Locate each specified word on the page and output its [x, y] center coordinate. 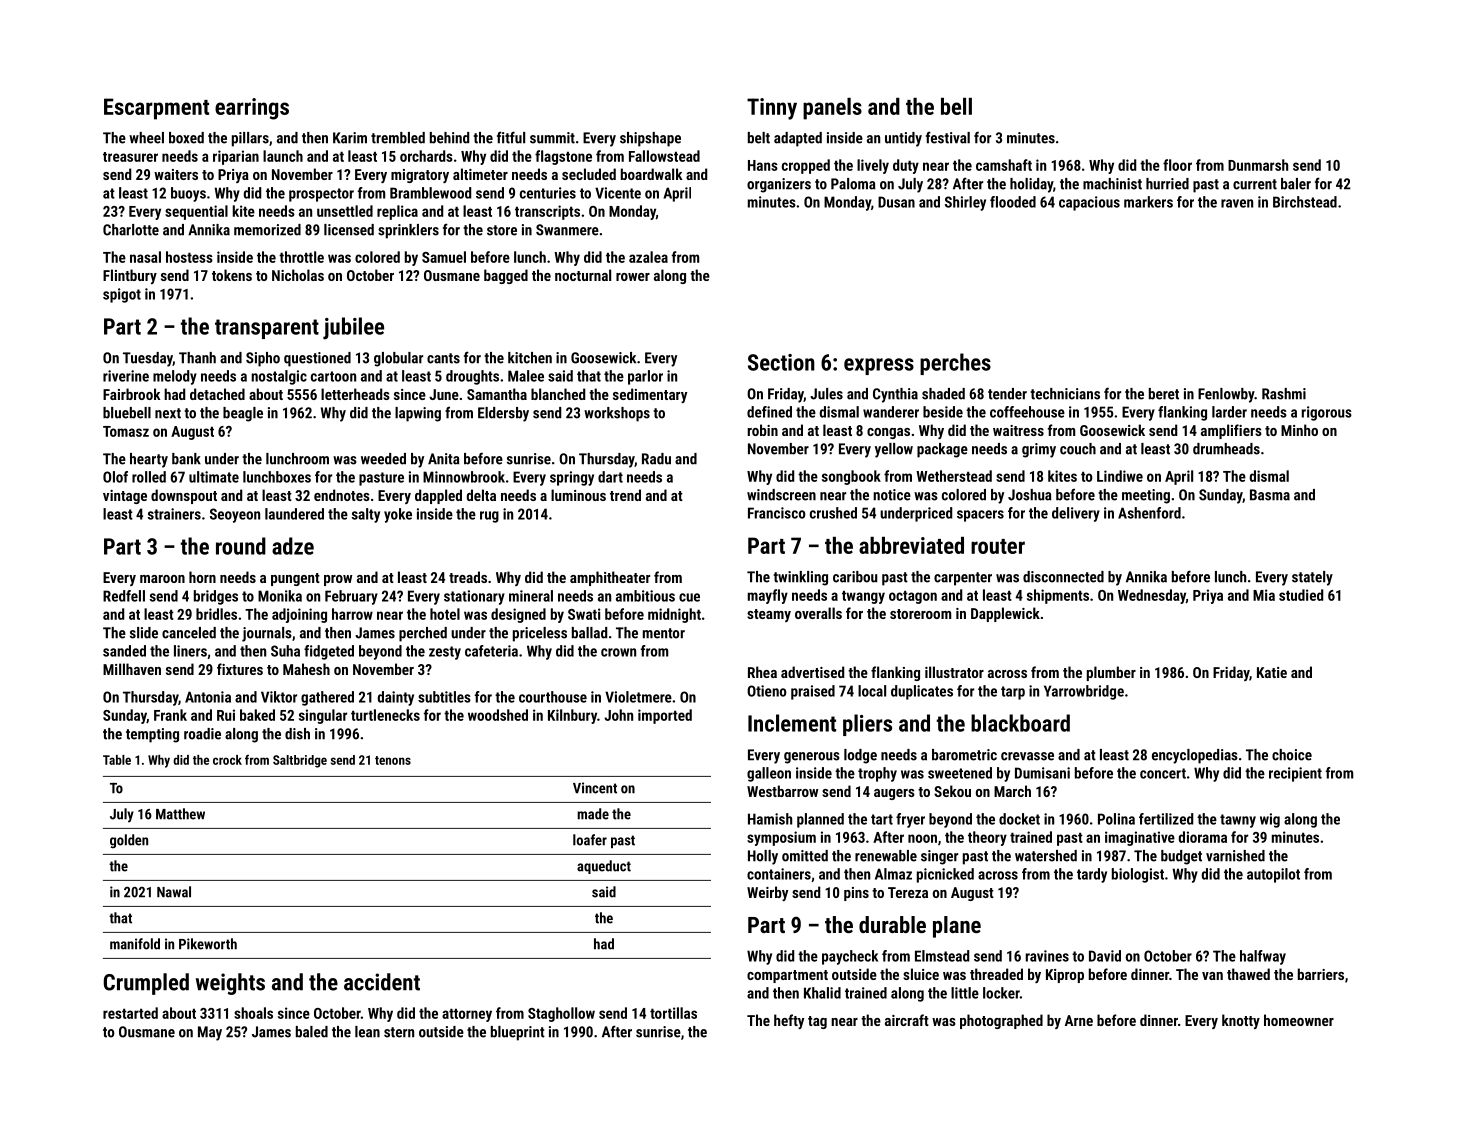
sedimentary [650, 395]
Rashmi [1284, 394]
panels [832, 109]
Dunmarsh [1258, 165]
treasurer [130, 157]
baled [312, 1032]
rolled [149, 477]
